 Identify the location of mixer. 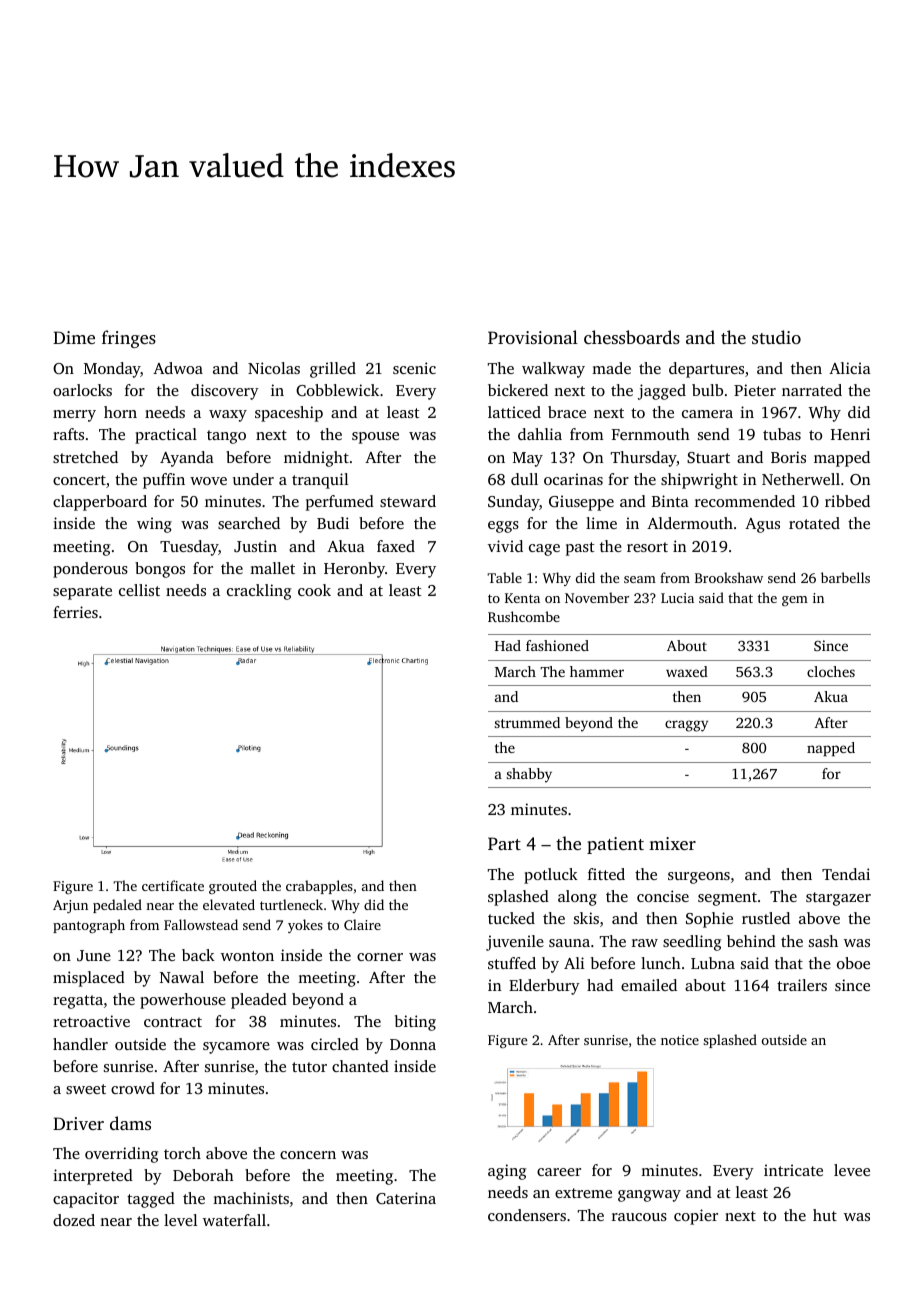
(672, 843).
